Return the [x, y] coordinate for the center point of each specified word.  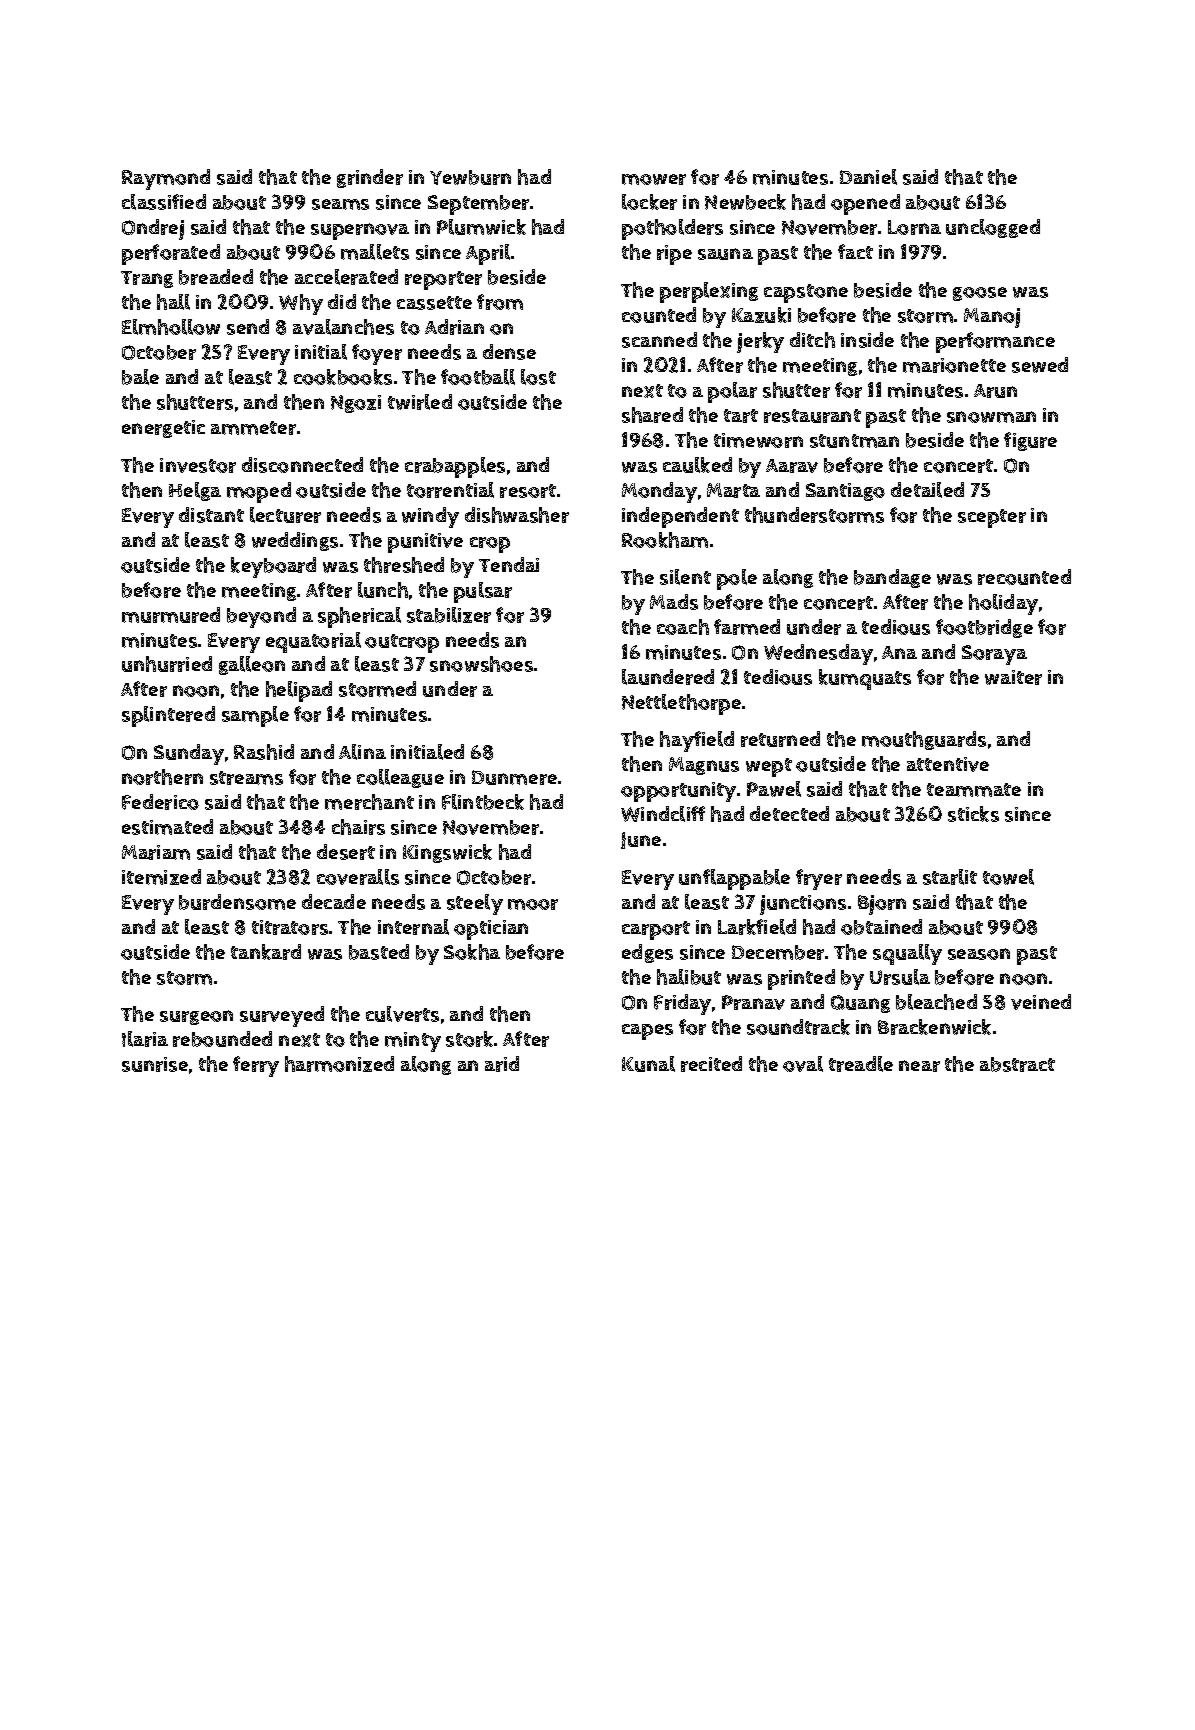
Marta [733, 490]
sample [255, 716]
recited [711, 1064]
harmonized [339, 1064]
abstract [1017, 1064]
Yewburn [470, 177]
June [641, 840]
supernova [360, 231]
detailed [927, 490]
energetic [163, 429]
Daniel [868, 177]
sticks [973, 814]
